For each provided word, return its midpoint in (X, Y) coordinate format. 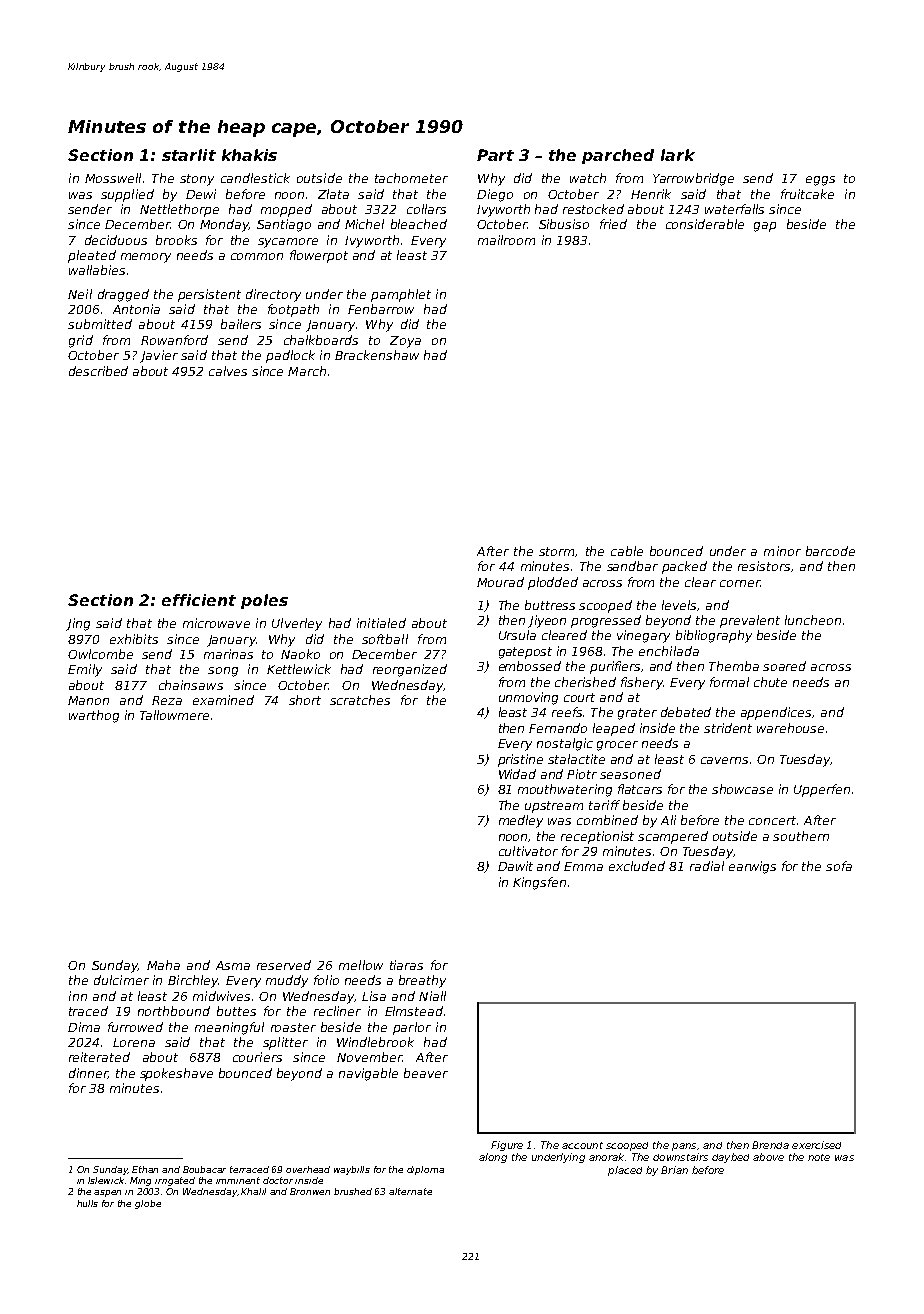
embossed (530, 666)
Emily (85, 670)
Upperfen (822, 790)
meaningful (229, 1028)
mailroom (506, 240)
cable (627, 551)
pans (684, 1147)
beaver (426, 1073)
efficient (199, 600)
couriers (257, 1057)
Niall (432, 996)
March (307, 371)
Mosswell (113, 178)
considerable (705, 224)
